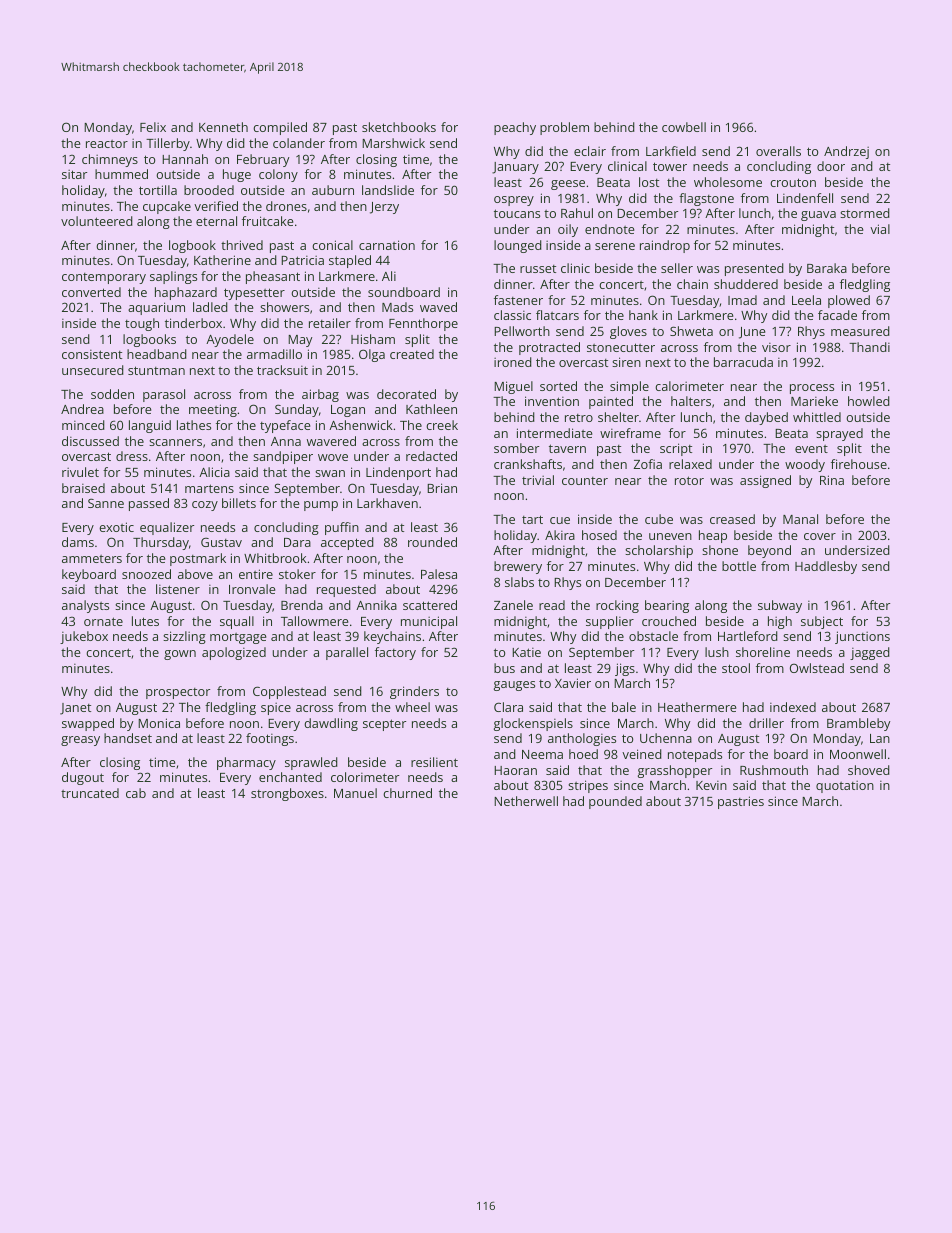 The image size is (952, 1233). I want to click on cover, so click(820, 536).
